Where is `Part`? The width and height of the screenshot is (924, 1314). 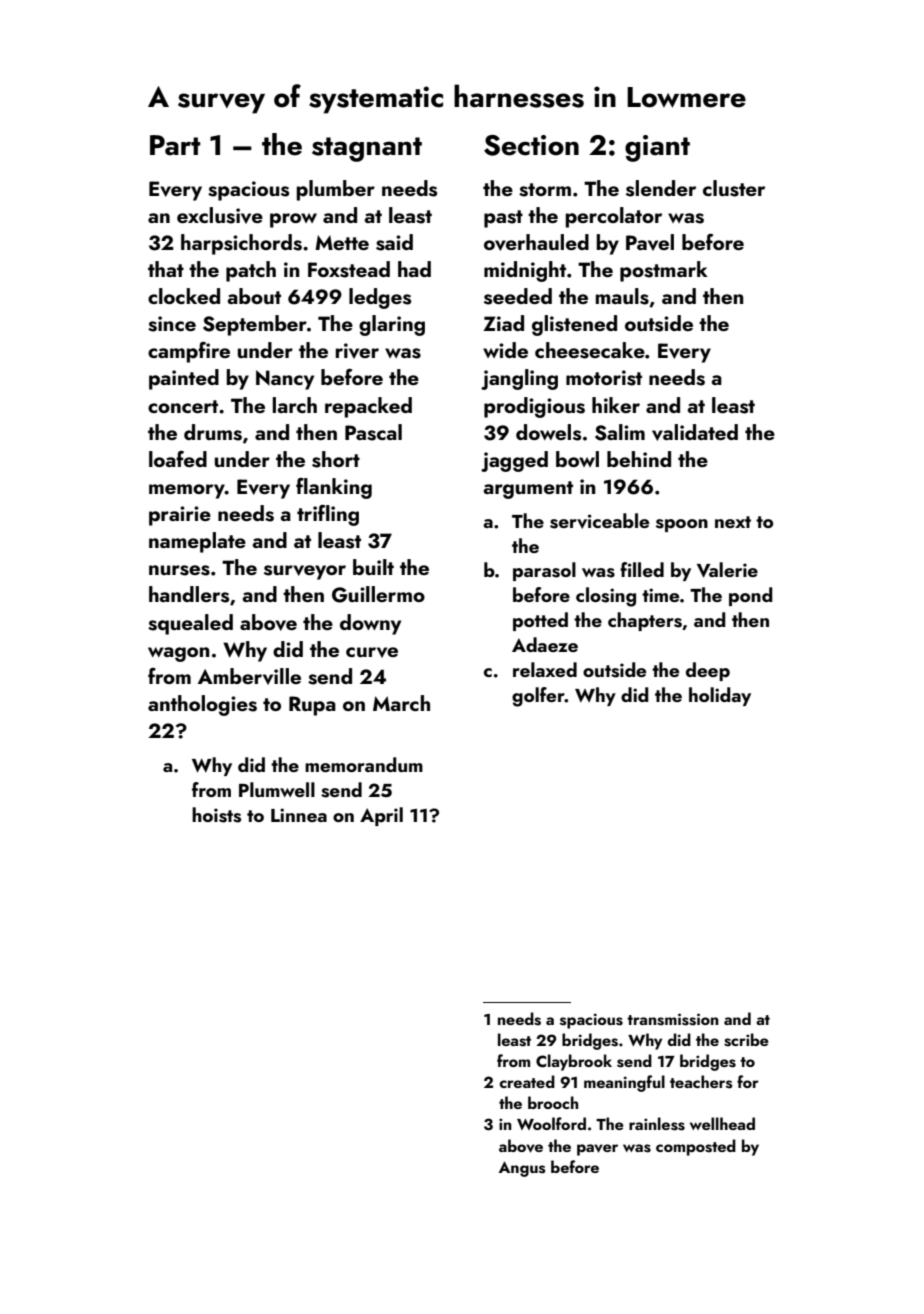
Part is located at coordinates (175, 145).
